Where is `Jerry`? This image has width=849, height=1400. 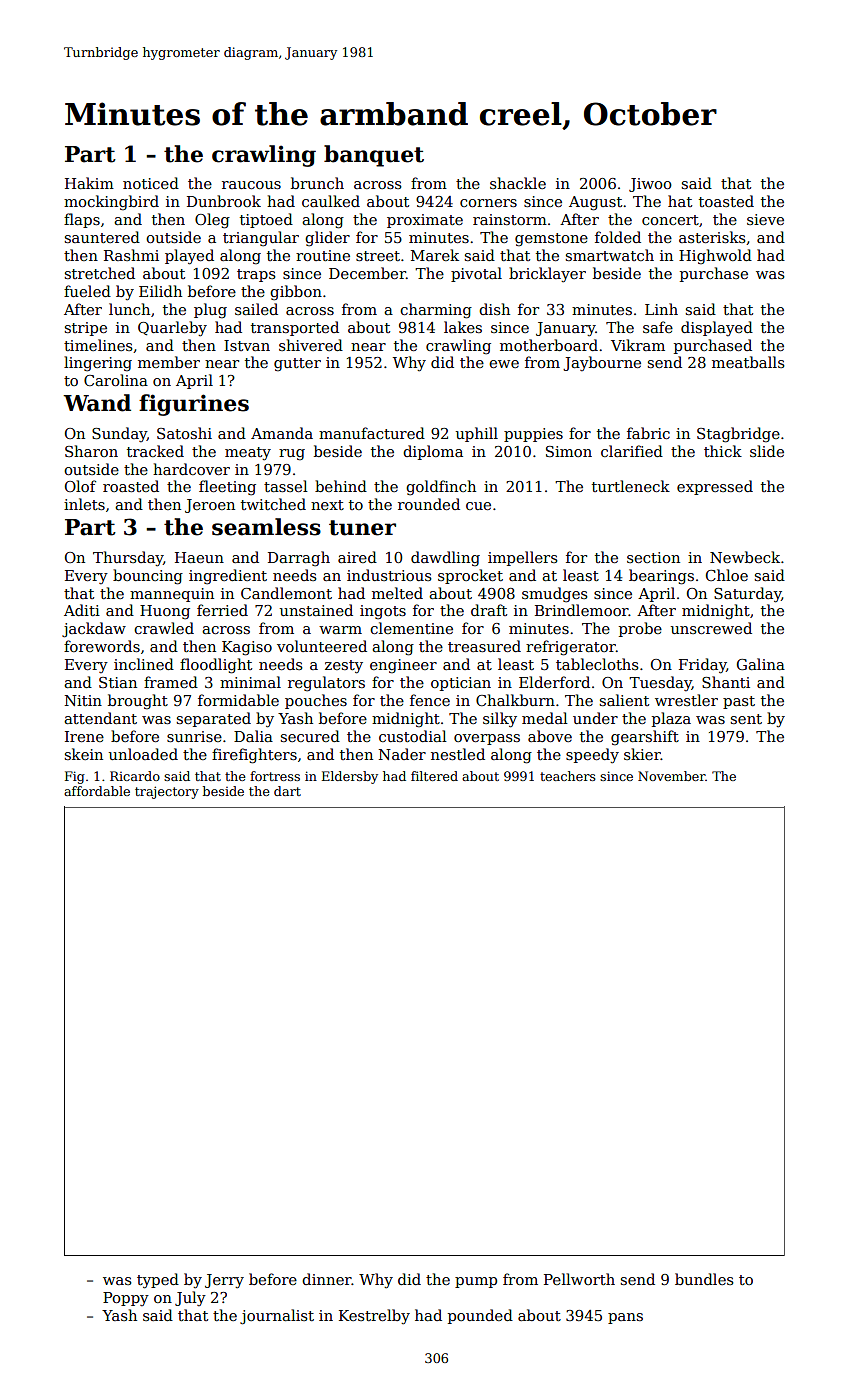 Jerry is located at coordinates (224, 1281).
